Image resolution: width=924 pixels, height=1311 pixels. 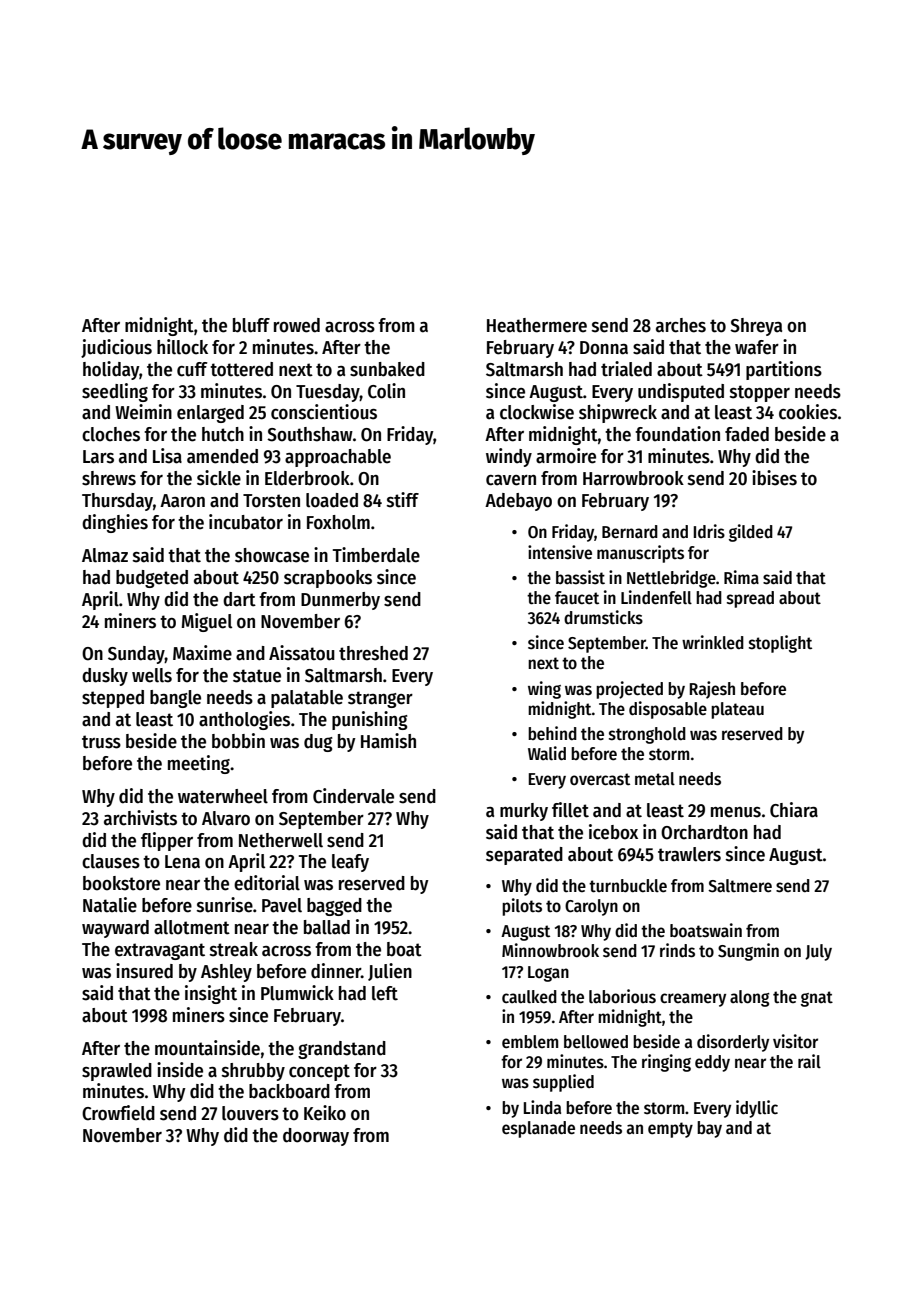 I want to click on sunbaked, so click(x=387, y=369).
